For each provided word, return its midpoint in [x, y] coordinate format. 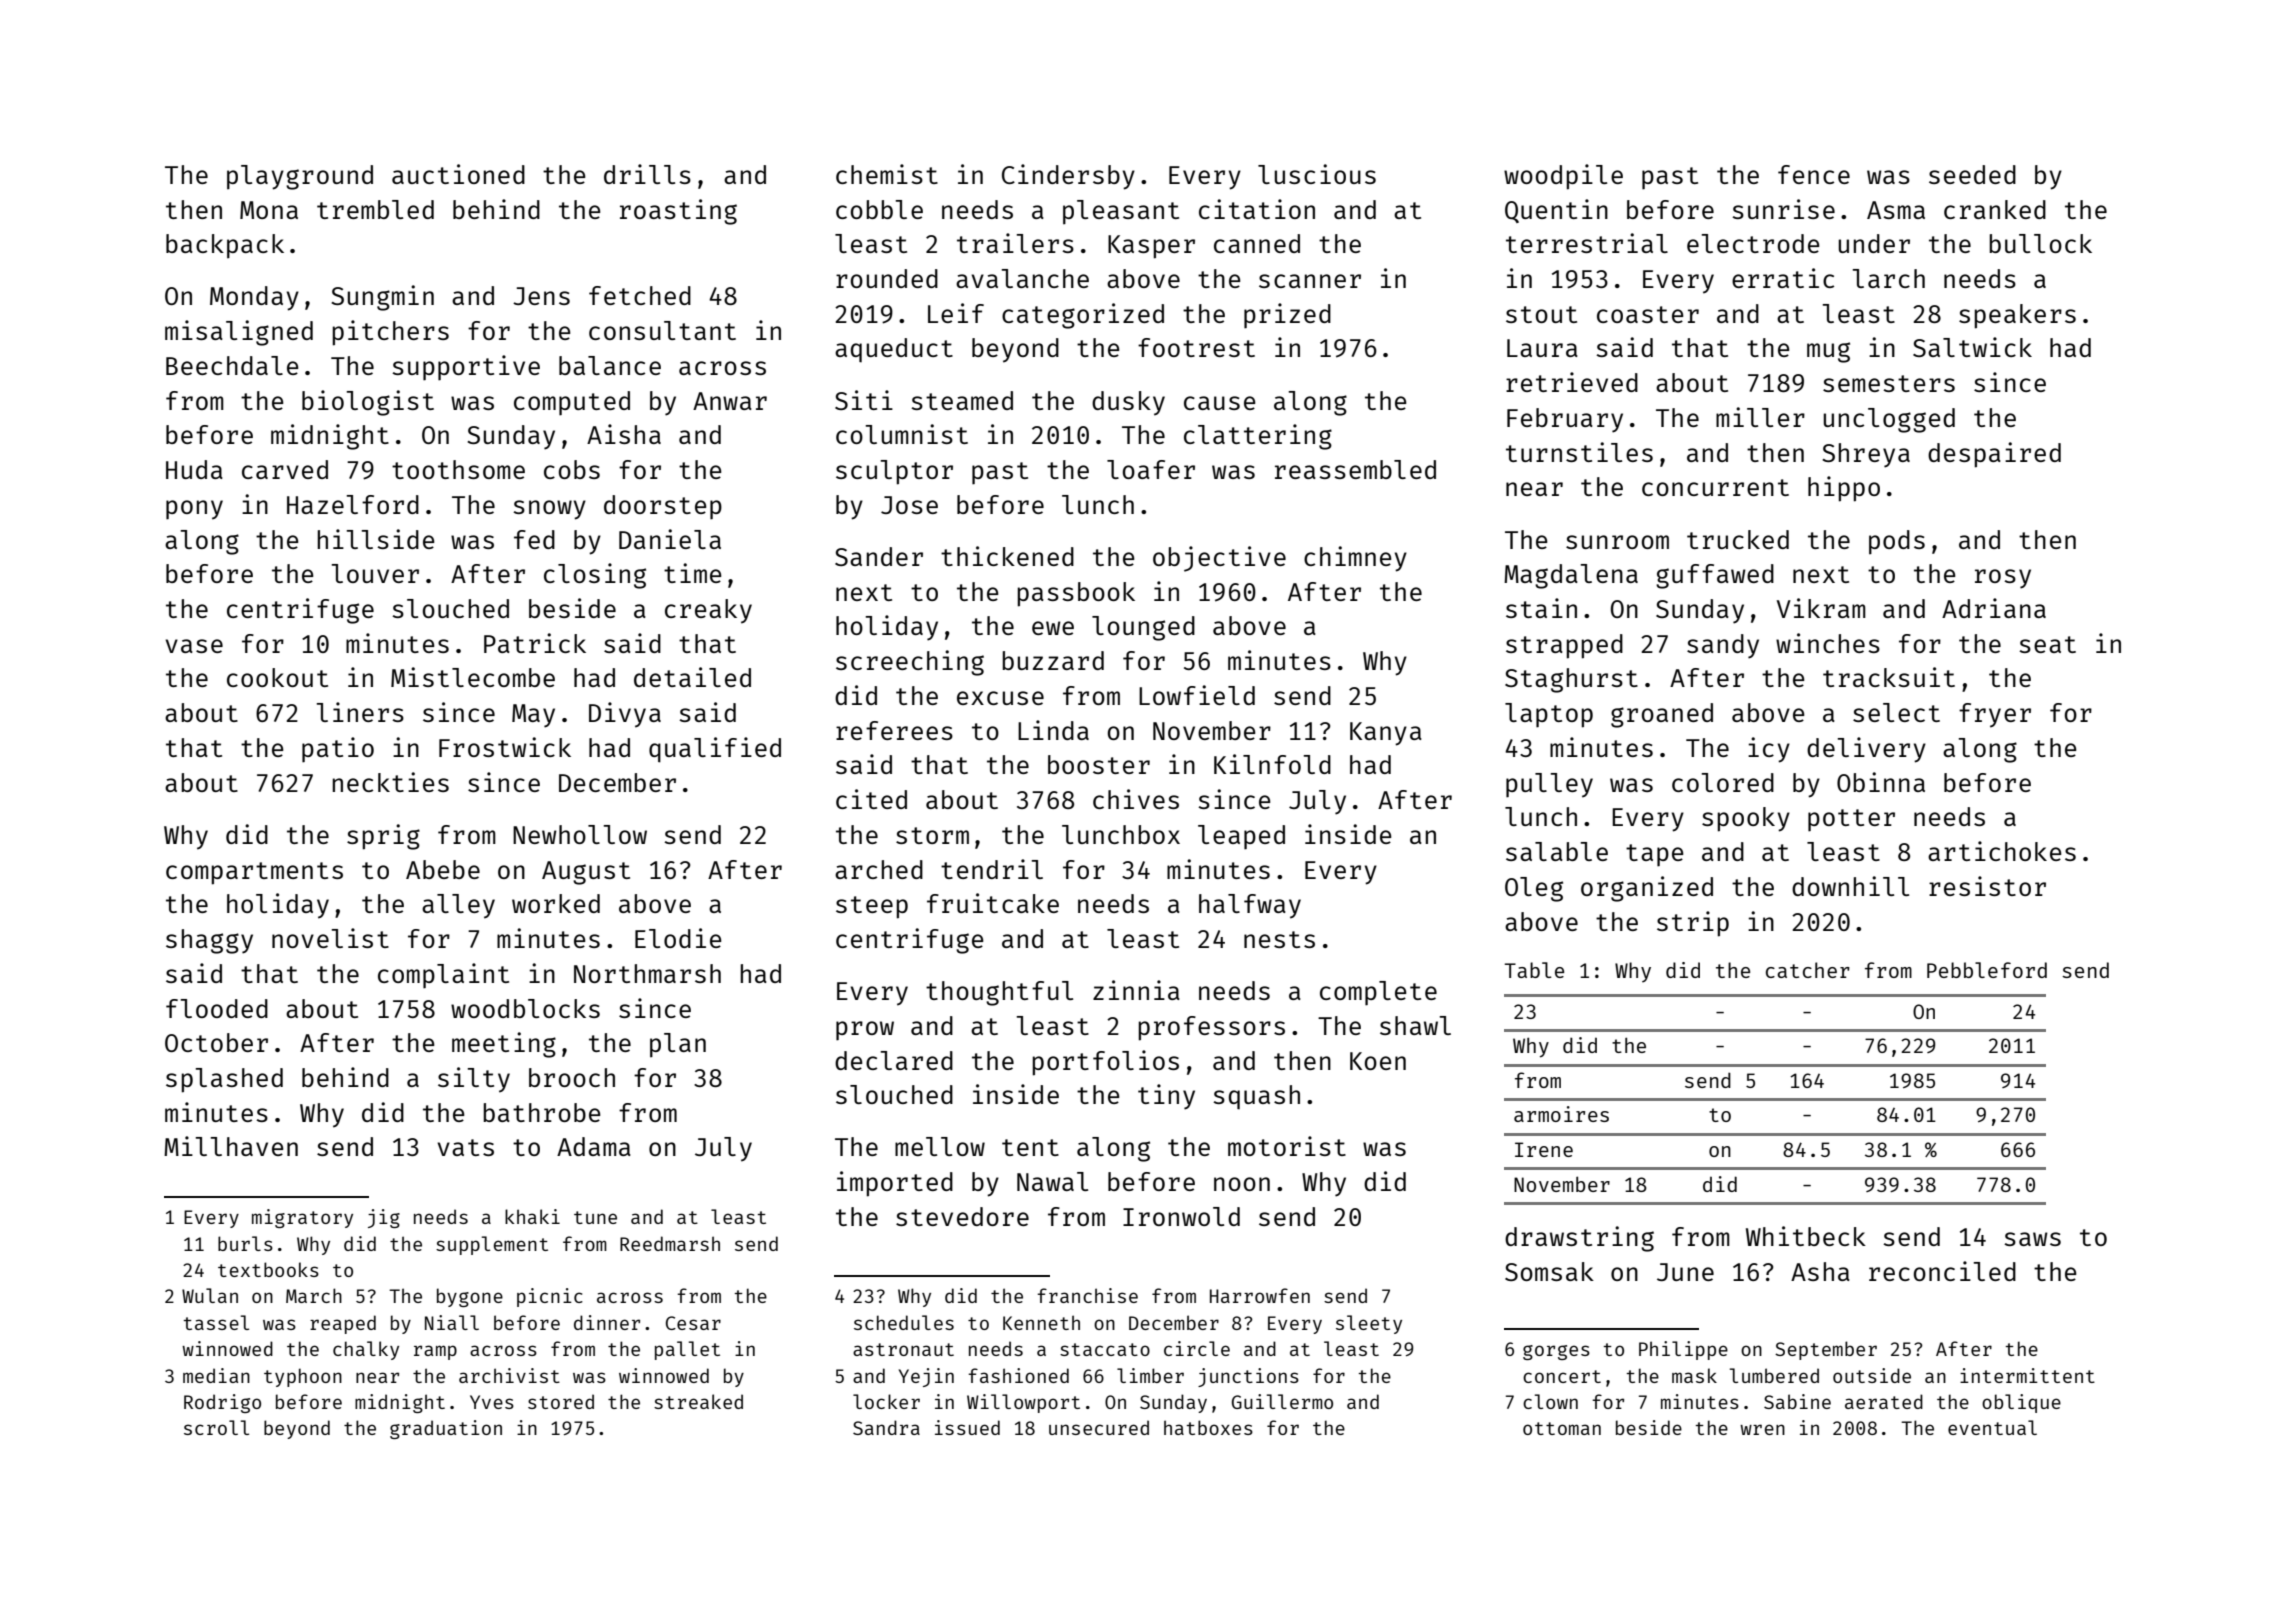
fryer [1995, 715]
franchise [1087, 1295]
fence [1814, 174]
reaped [343, 1324]
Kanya [1386, 734]
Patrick [535, 643]
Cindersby [1068, 177]
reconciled [1942, 1271]
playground [300, 177]
